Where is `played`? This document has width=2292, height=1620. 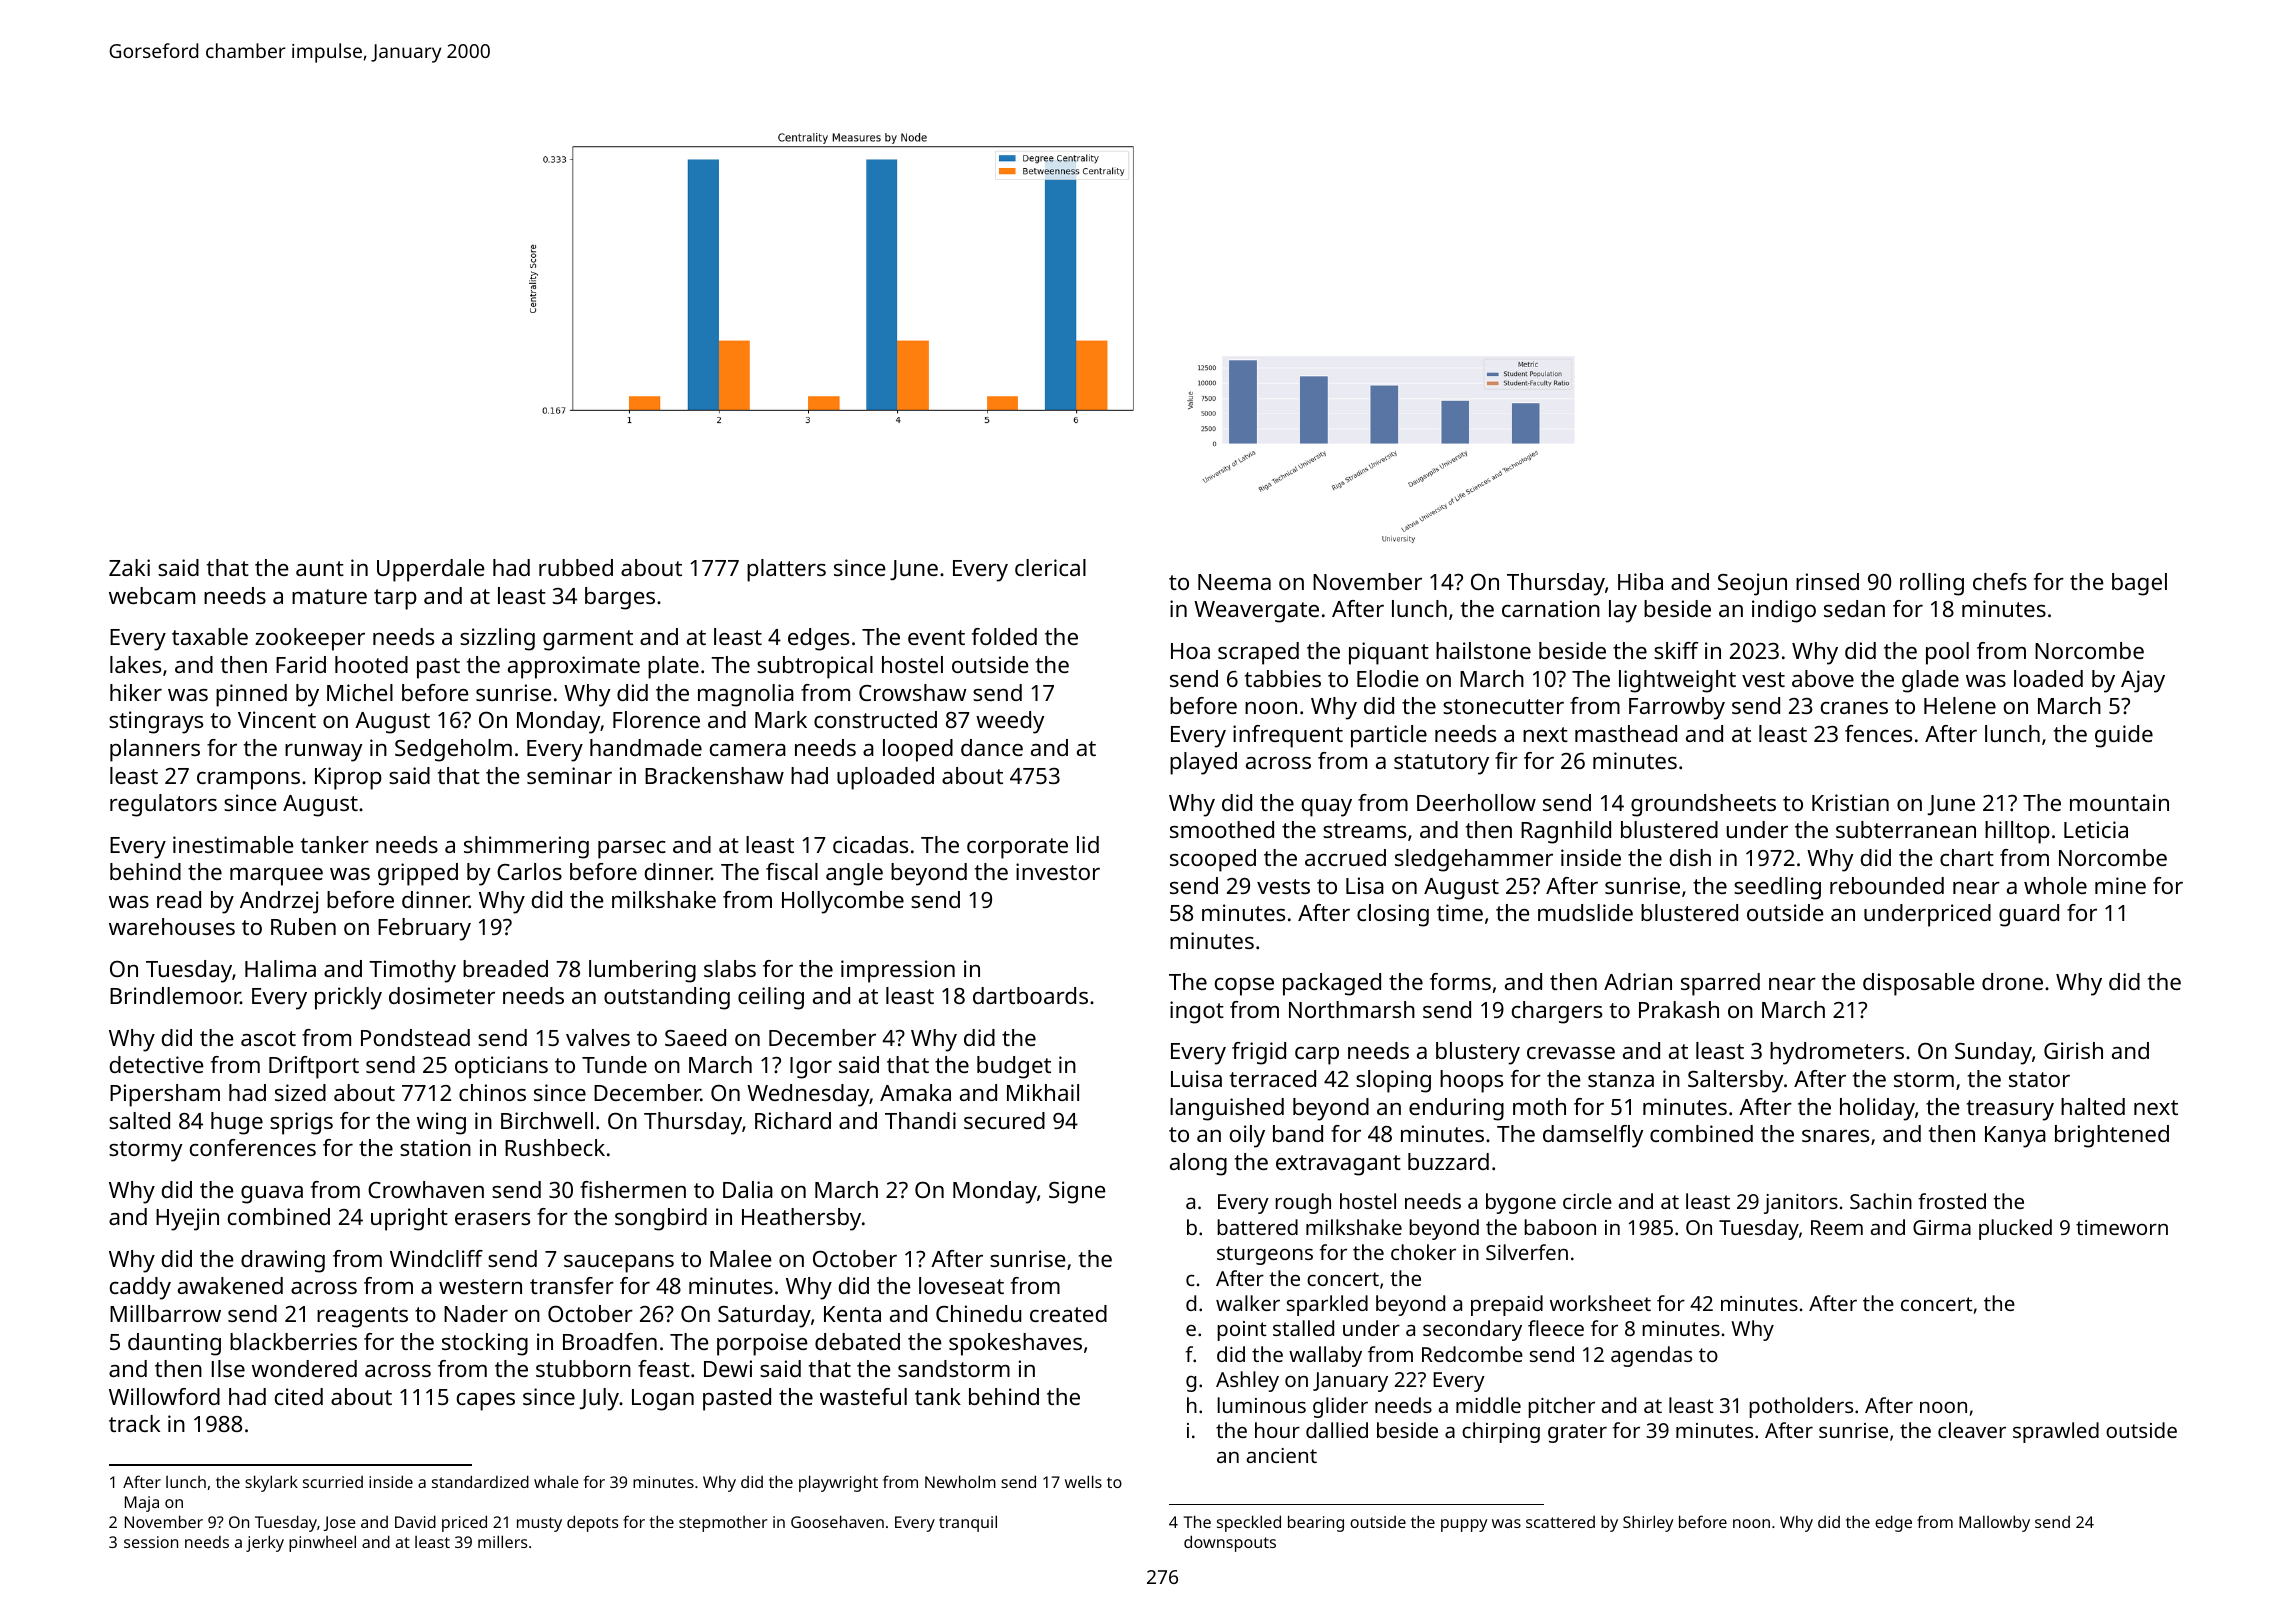 played is located at coordinates (1203, 763).
